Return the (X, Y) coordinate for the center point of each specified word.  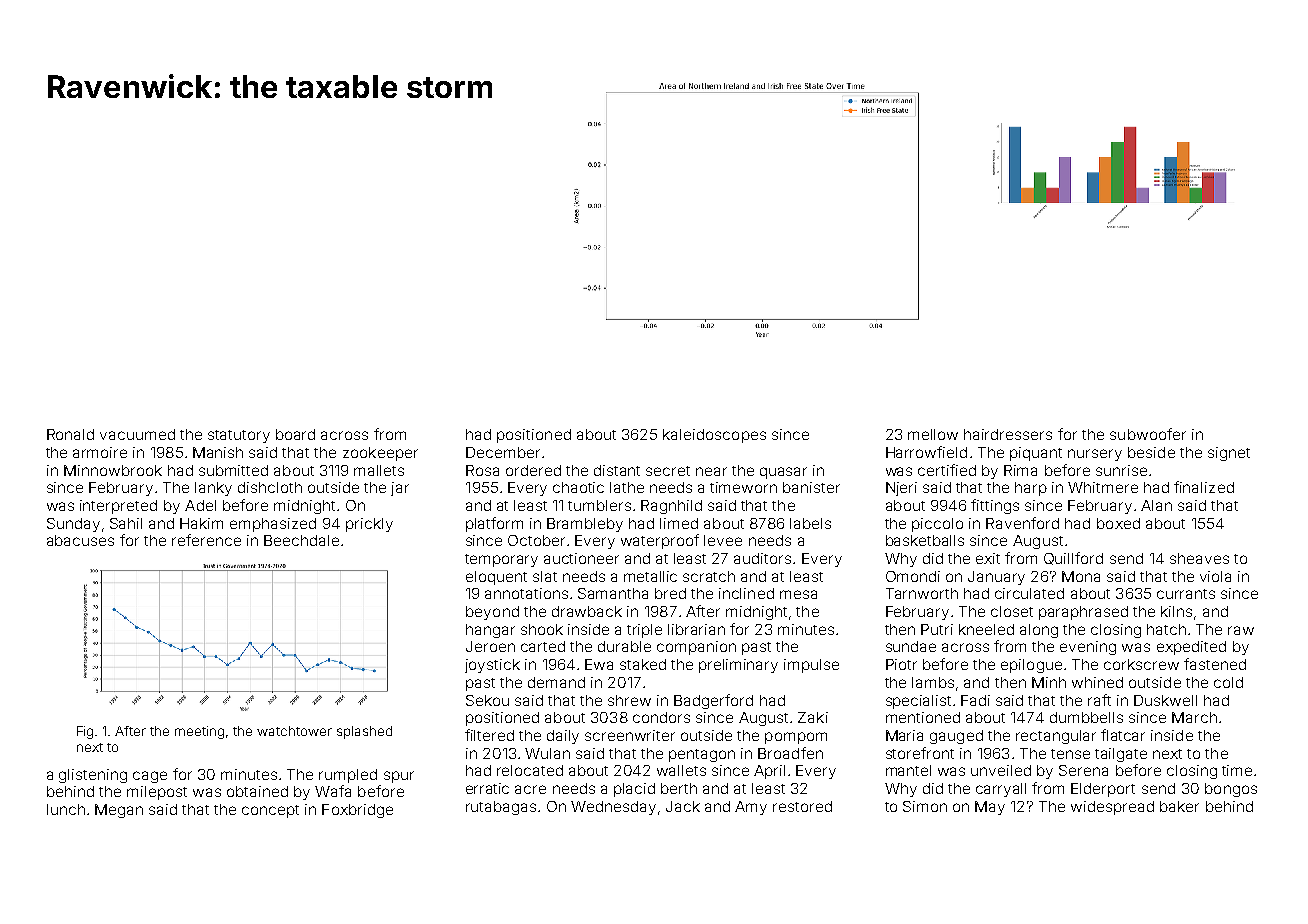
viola (1215, 576)
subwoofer (1148, 434)
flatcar (1123, 735)
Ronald (70, 434)
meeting (199, 732)
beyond (492, 613)
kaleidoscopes (714, 436)
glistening (93, 776)
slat (545, 576)
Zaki (813, 717)
